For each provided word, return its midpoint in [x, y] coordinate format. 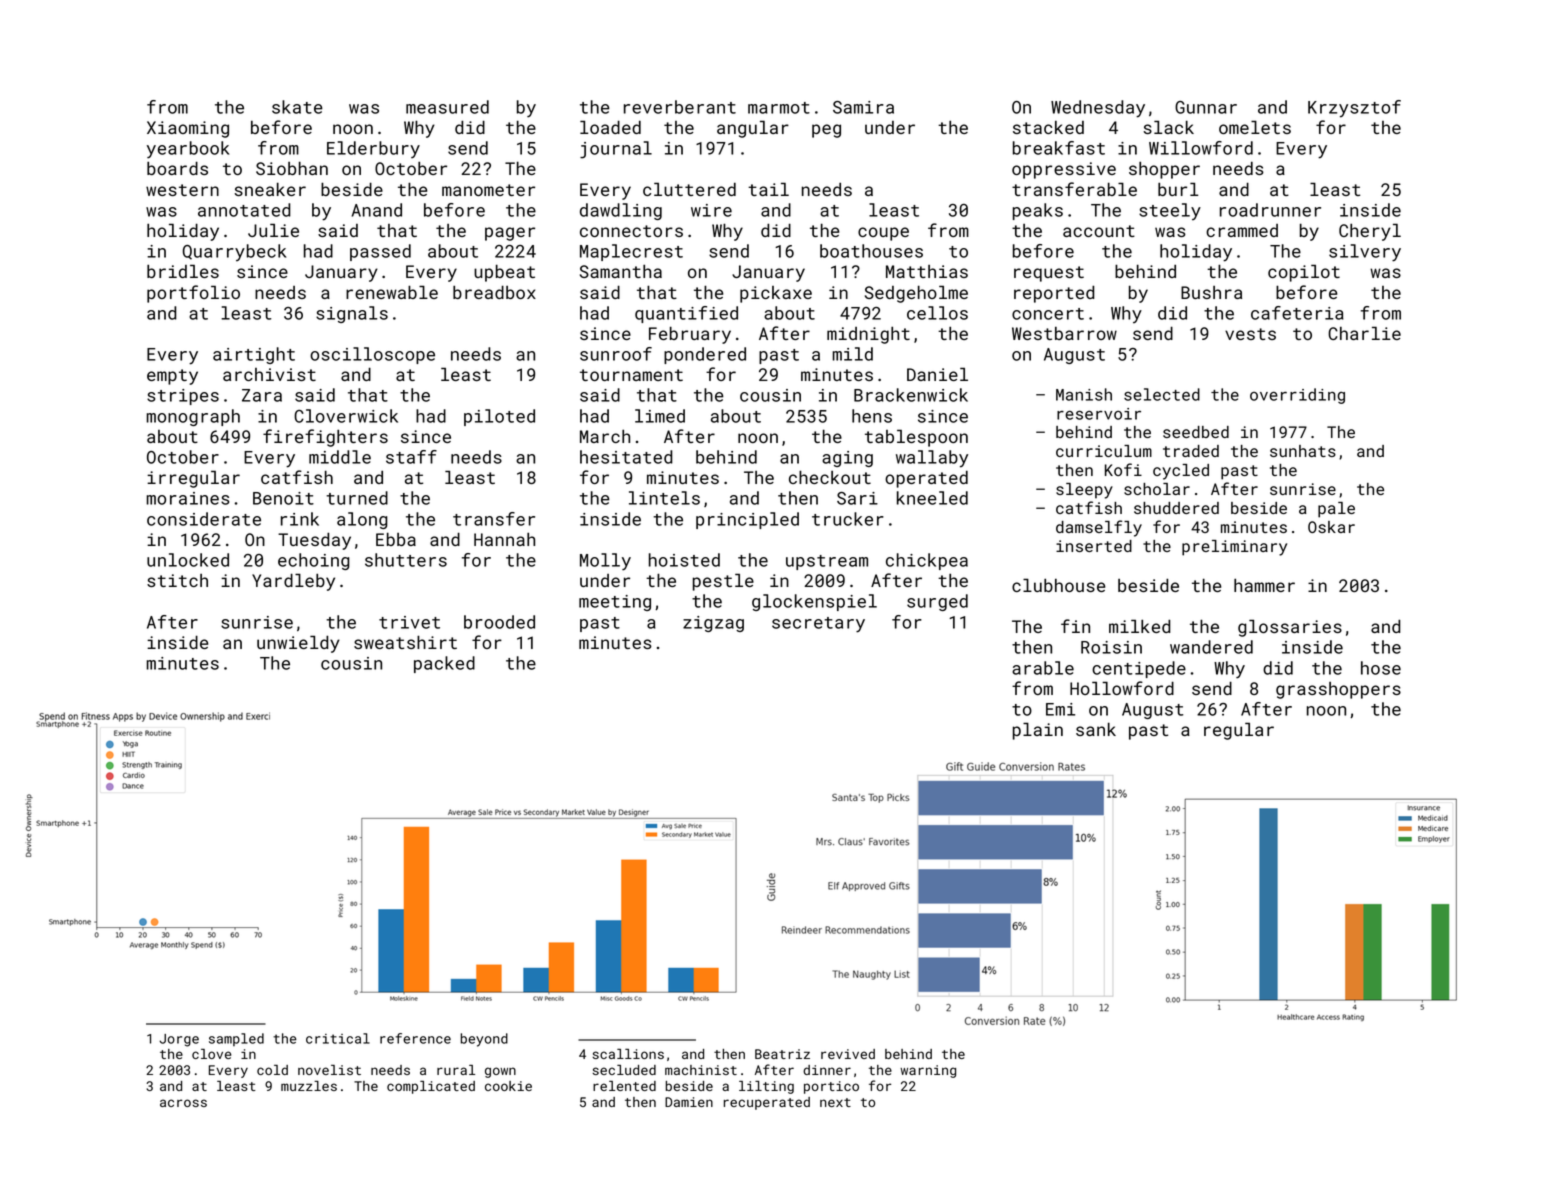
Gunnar [1206, 107]
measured [447, 107]
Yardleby [293, 582]
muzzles [309, 1086]
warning [928, 1071]
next [835, 1102]
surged [937, 602]
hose [1381, 668]
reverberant [680, 107]
